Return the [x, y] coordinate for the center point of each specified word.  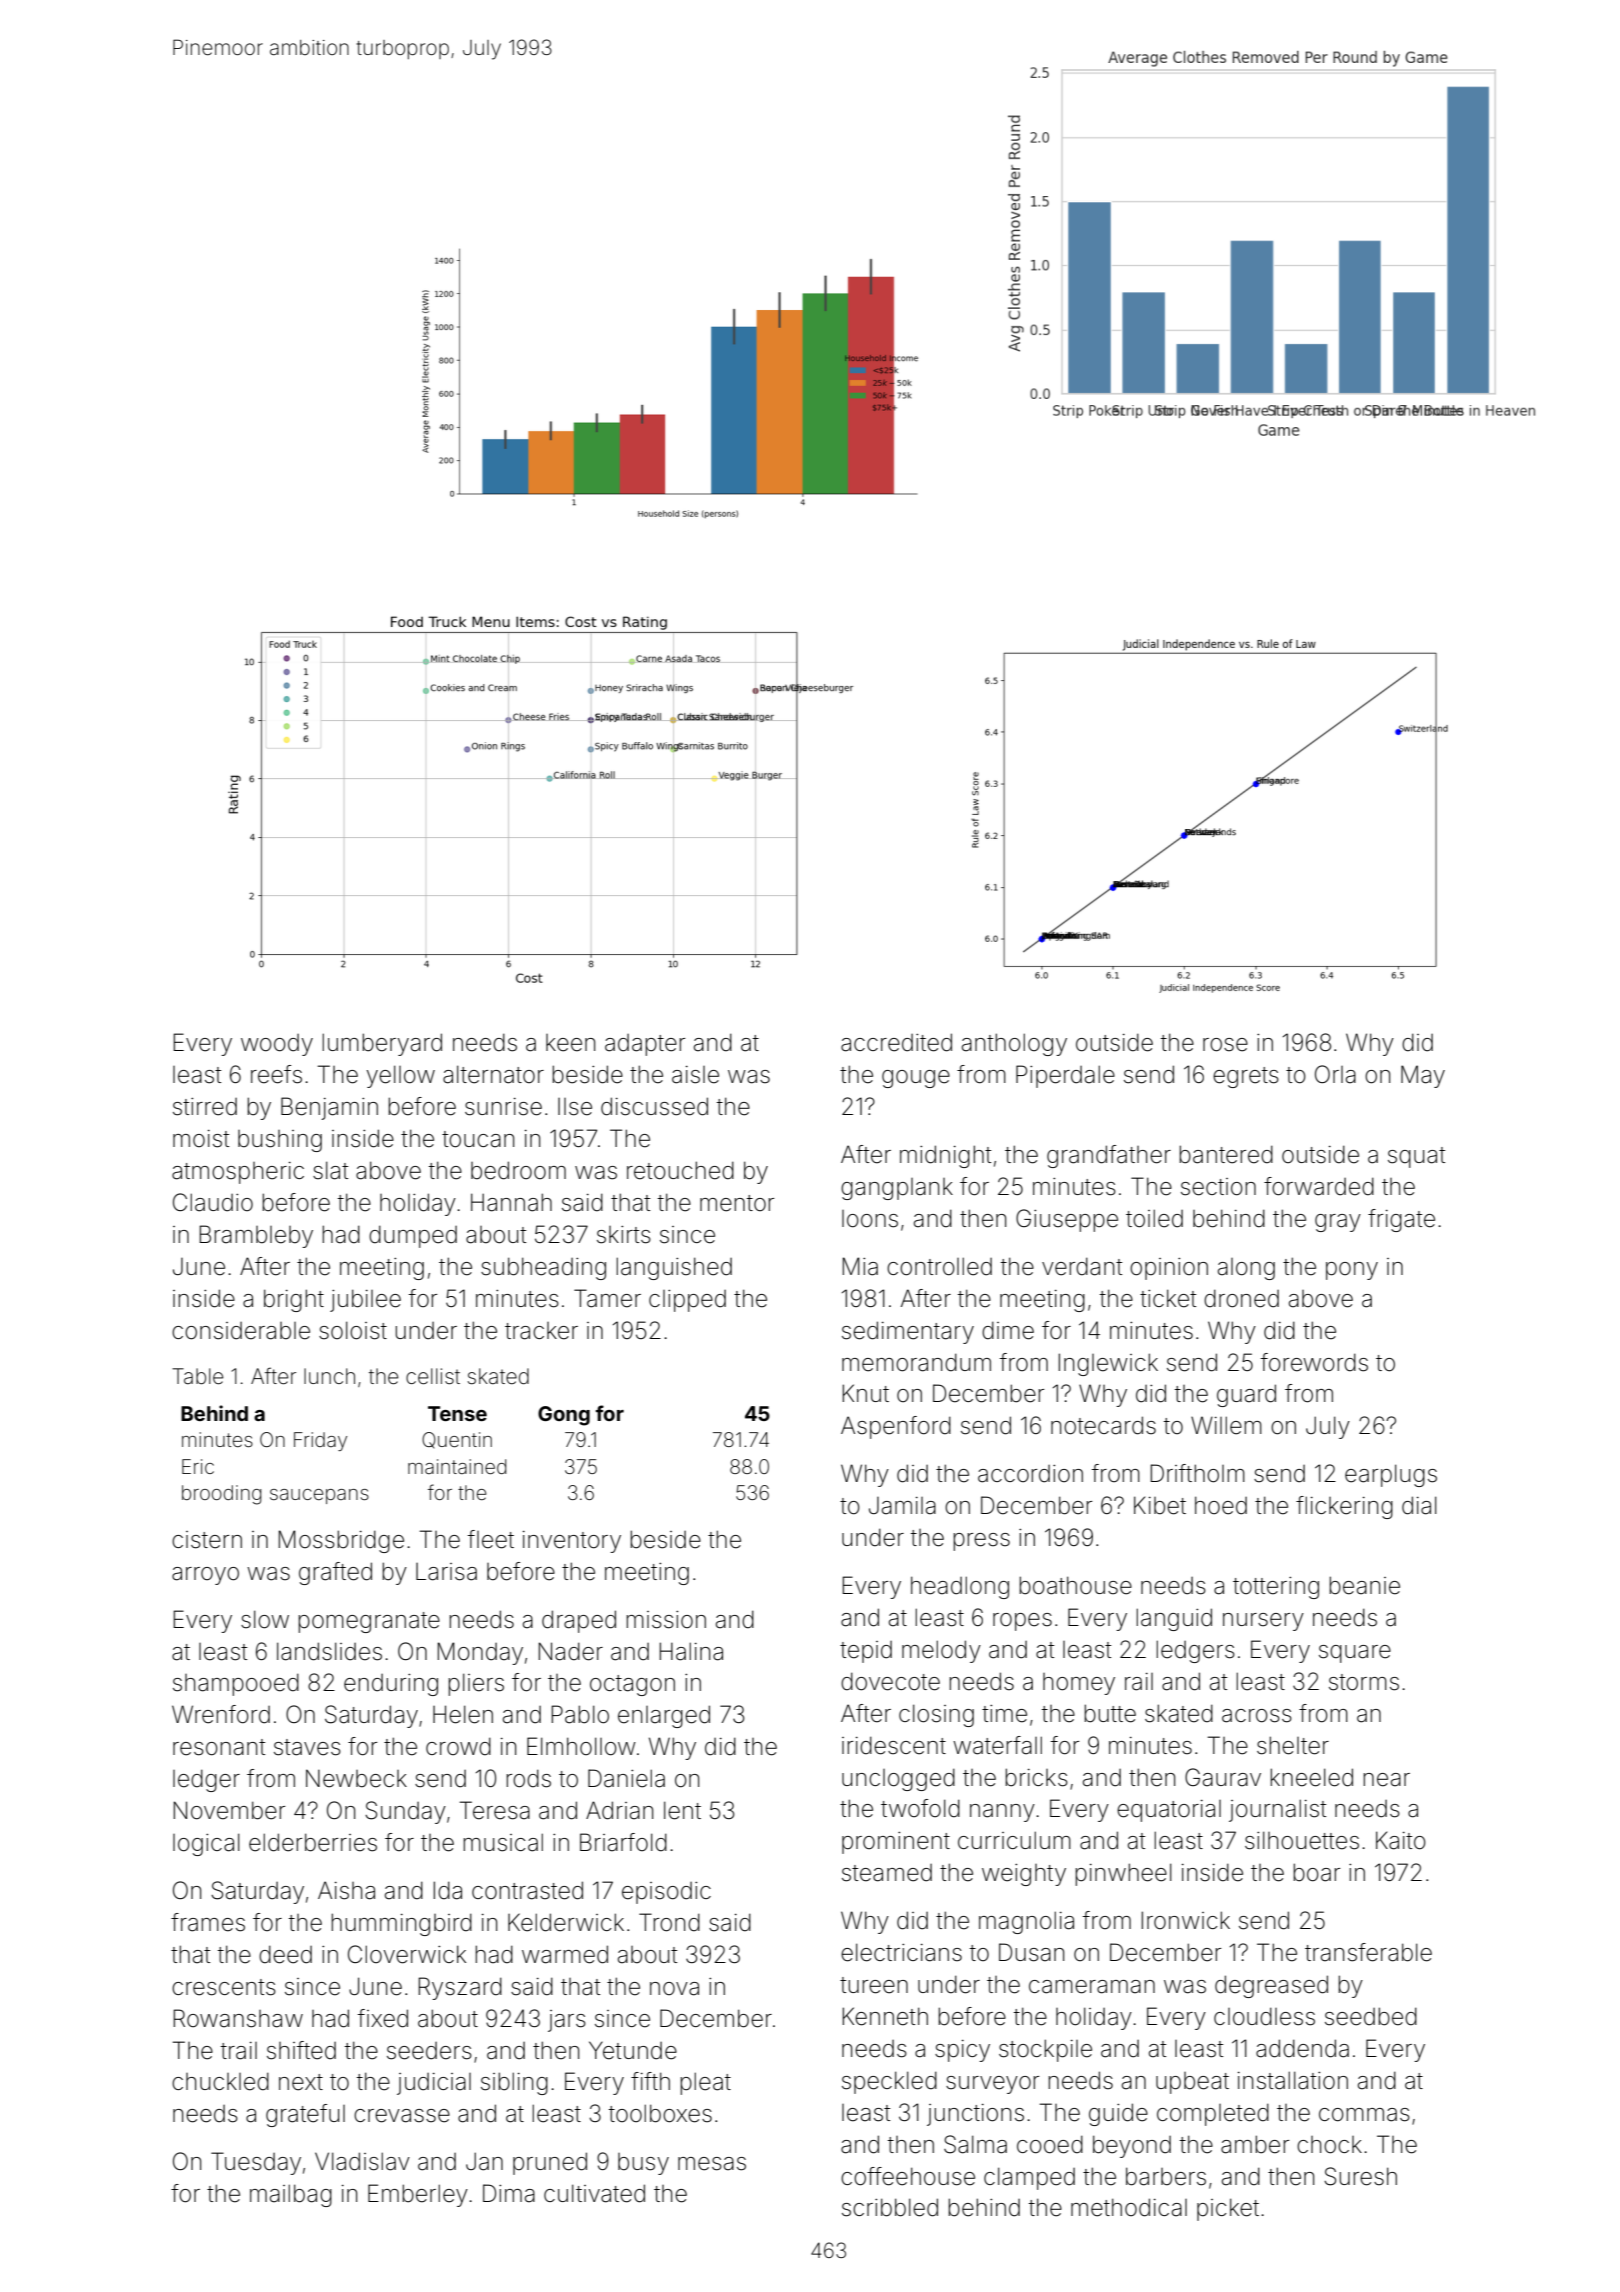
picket [1228, 2209]
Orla [1335, 1074]
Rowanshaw [238, 2018]
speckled [889, 2082]
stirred [205, 1107]
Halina [691, 1651]
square [1355, 1654]
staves [307, 1747]
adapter [645, 1045]
